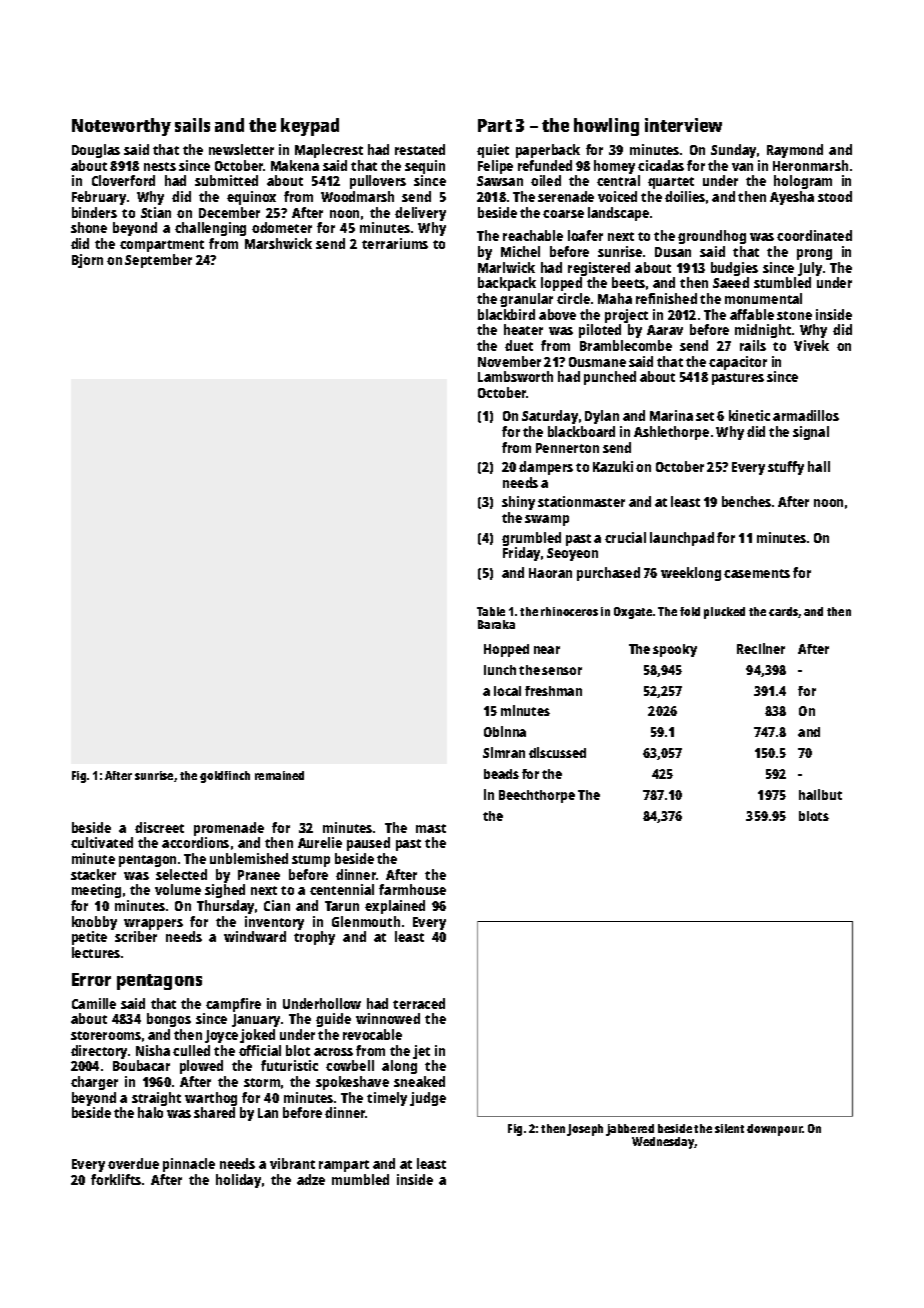  I want to click on cultivated, so click(102, 842).
